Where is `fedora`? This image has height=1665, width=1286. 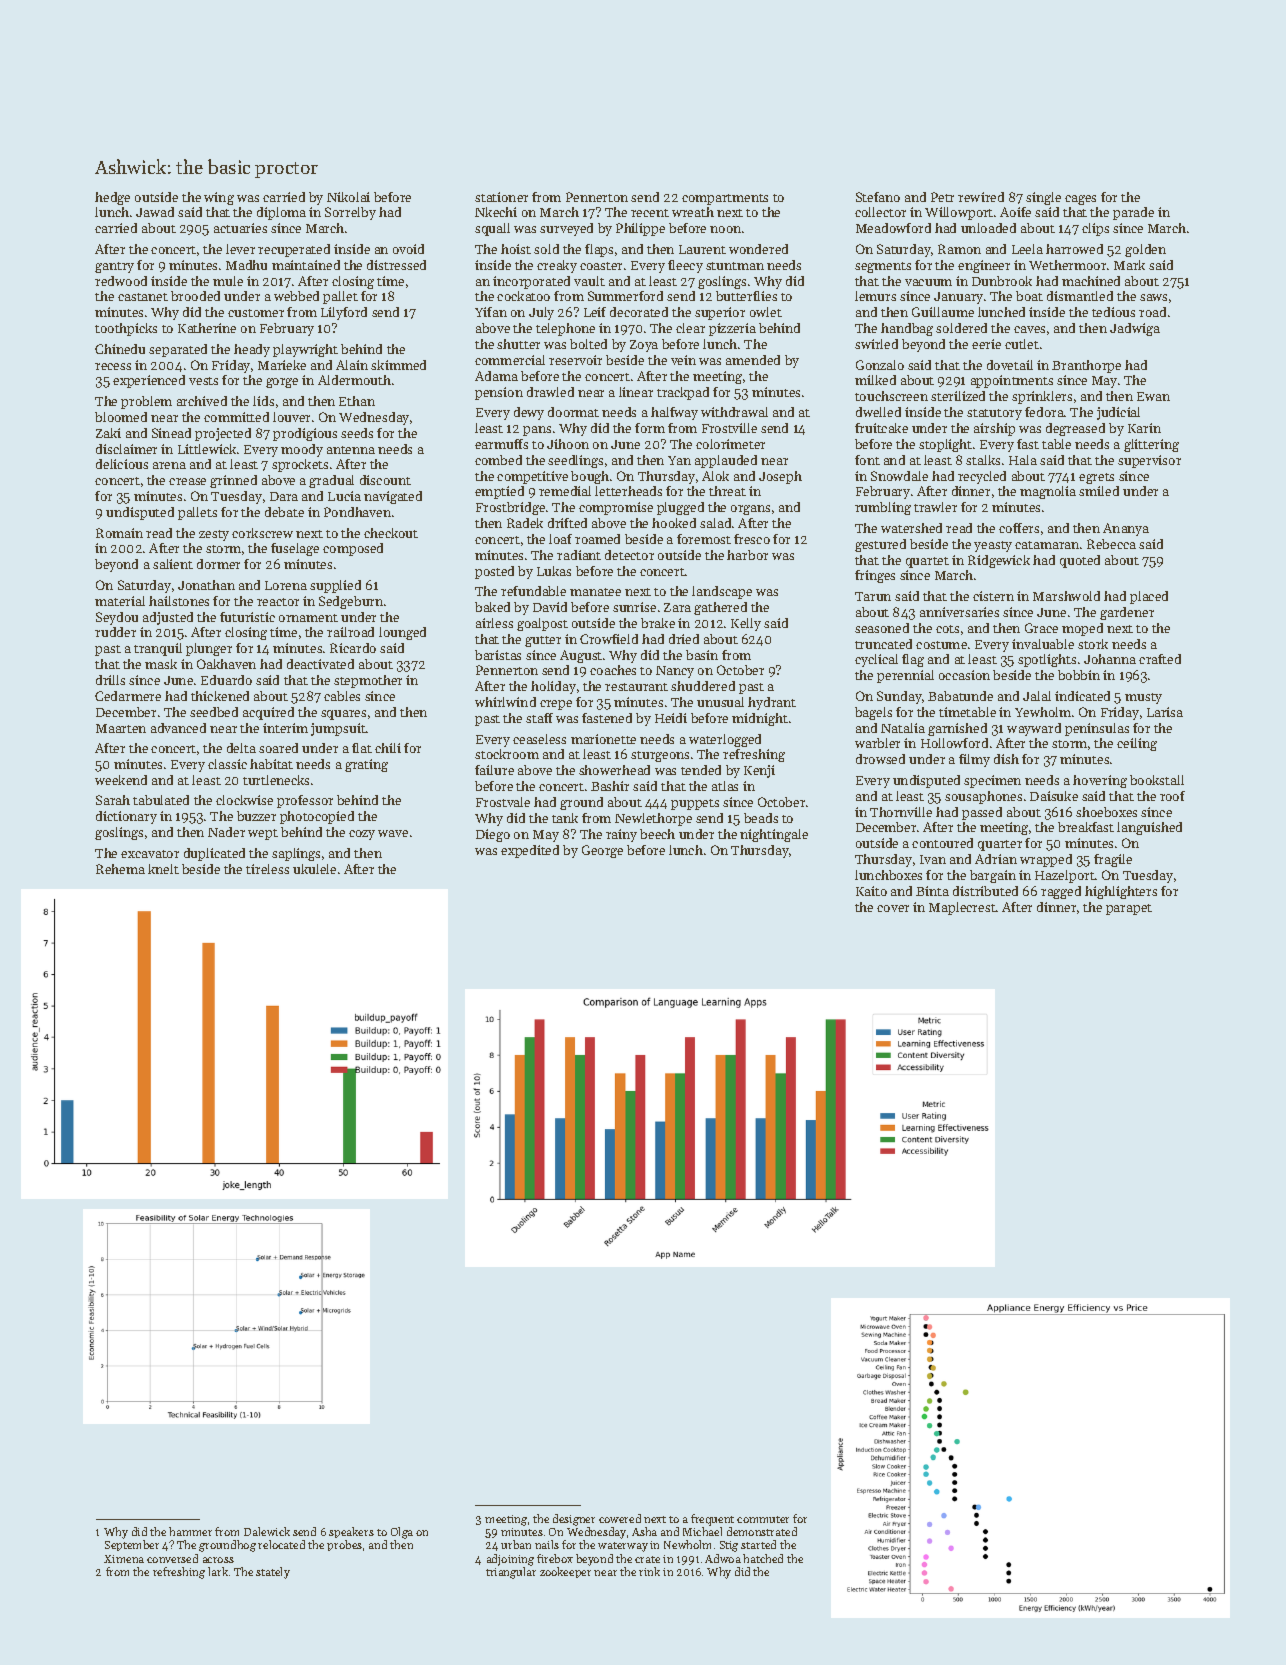
fedora is located at coordinates (1044, 412).
